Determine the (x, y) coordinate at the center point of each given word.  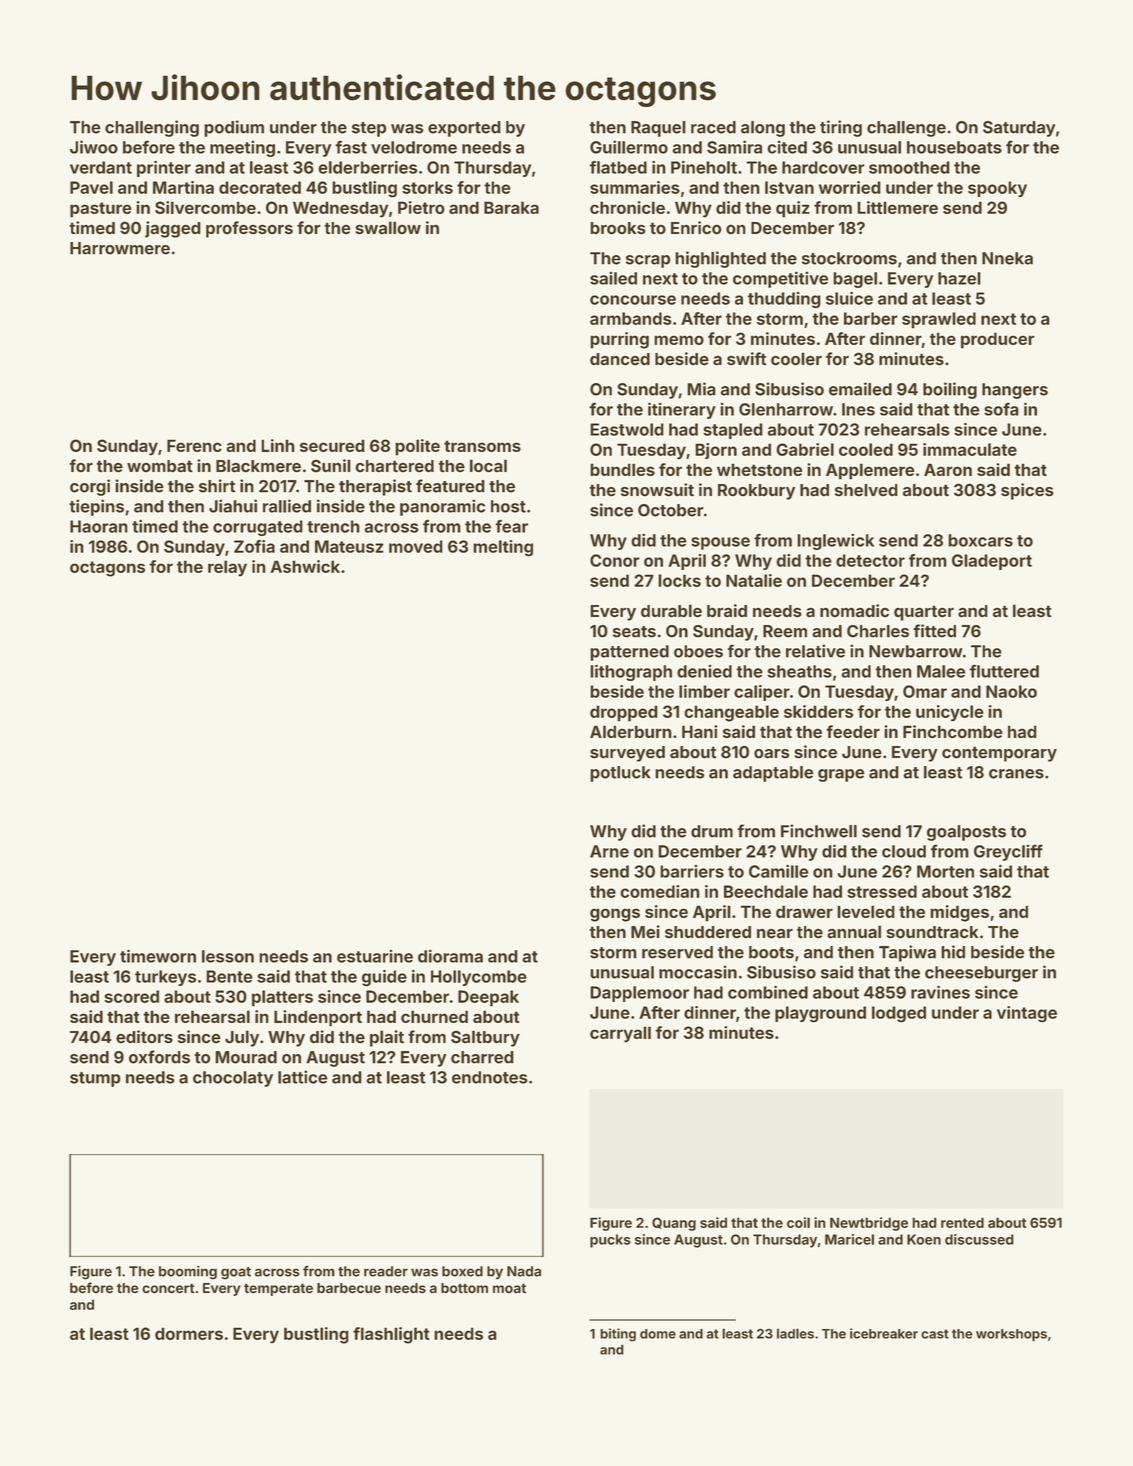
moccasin (698, 972)
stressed (882, 891)
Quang (674, 1224)
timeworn (158, 956)
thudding (784, 300)
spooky (997, 189)
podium (234, 128)
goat (236, 1273)
